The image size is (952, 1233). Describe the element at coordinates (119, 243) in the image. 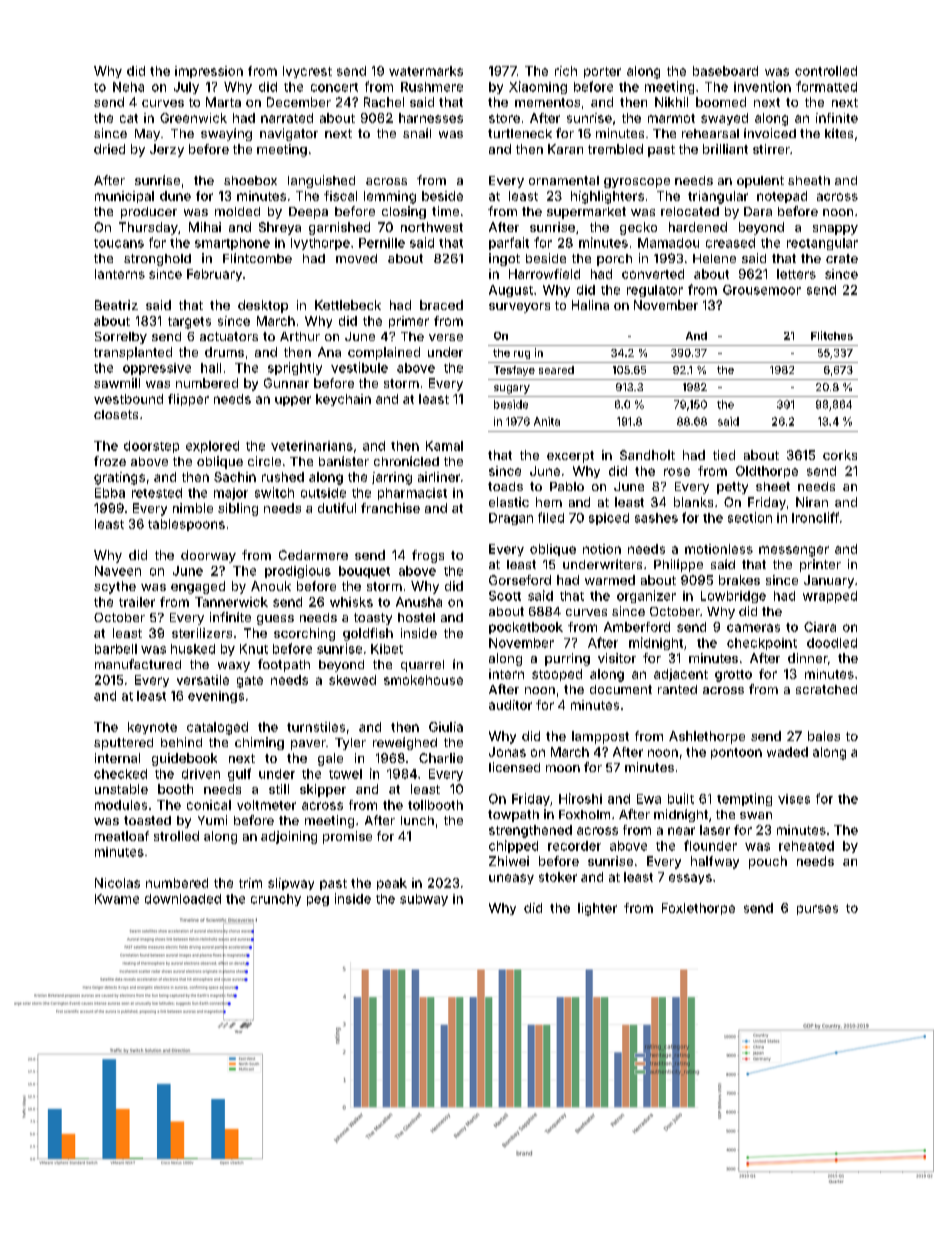

I see `toucans` at that location.
